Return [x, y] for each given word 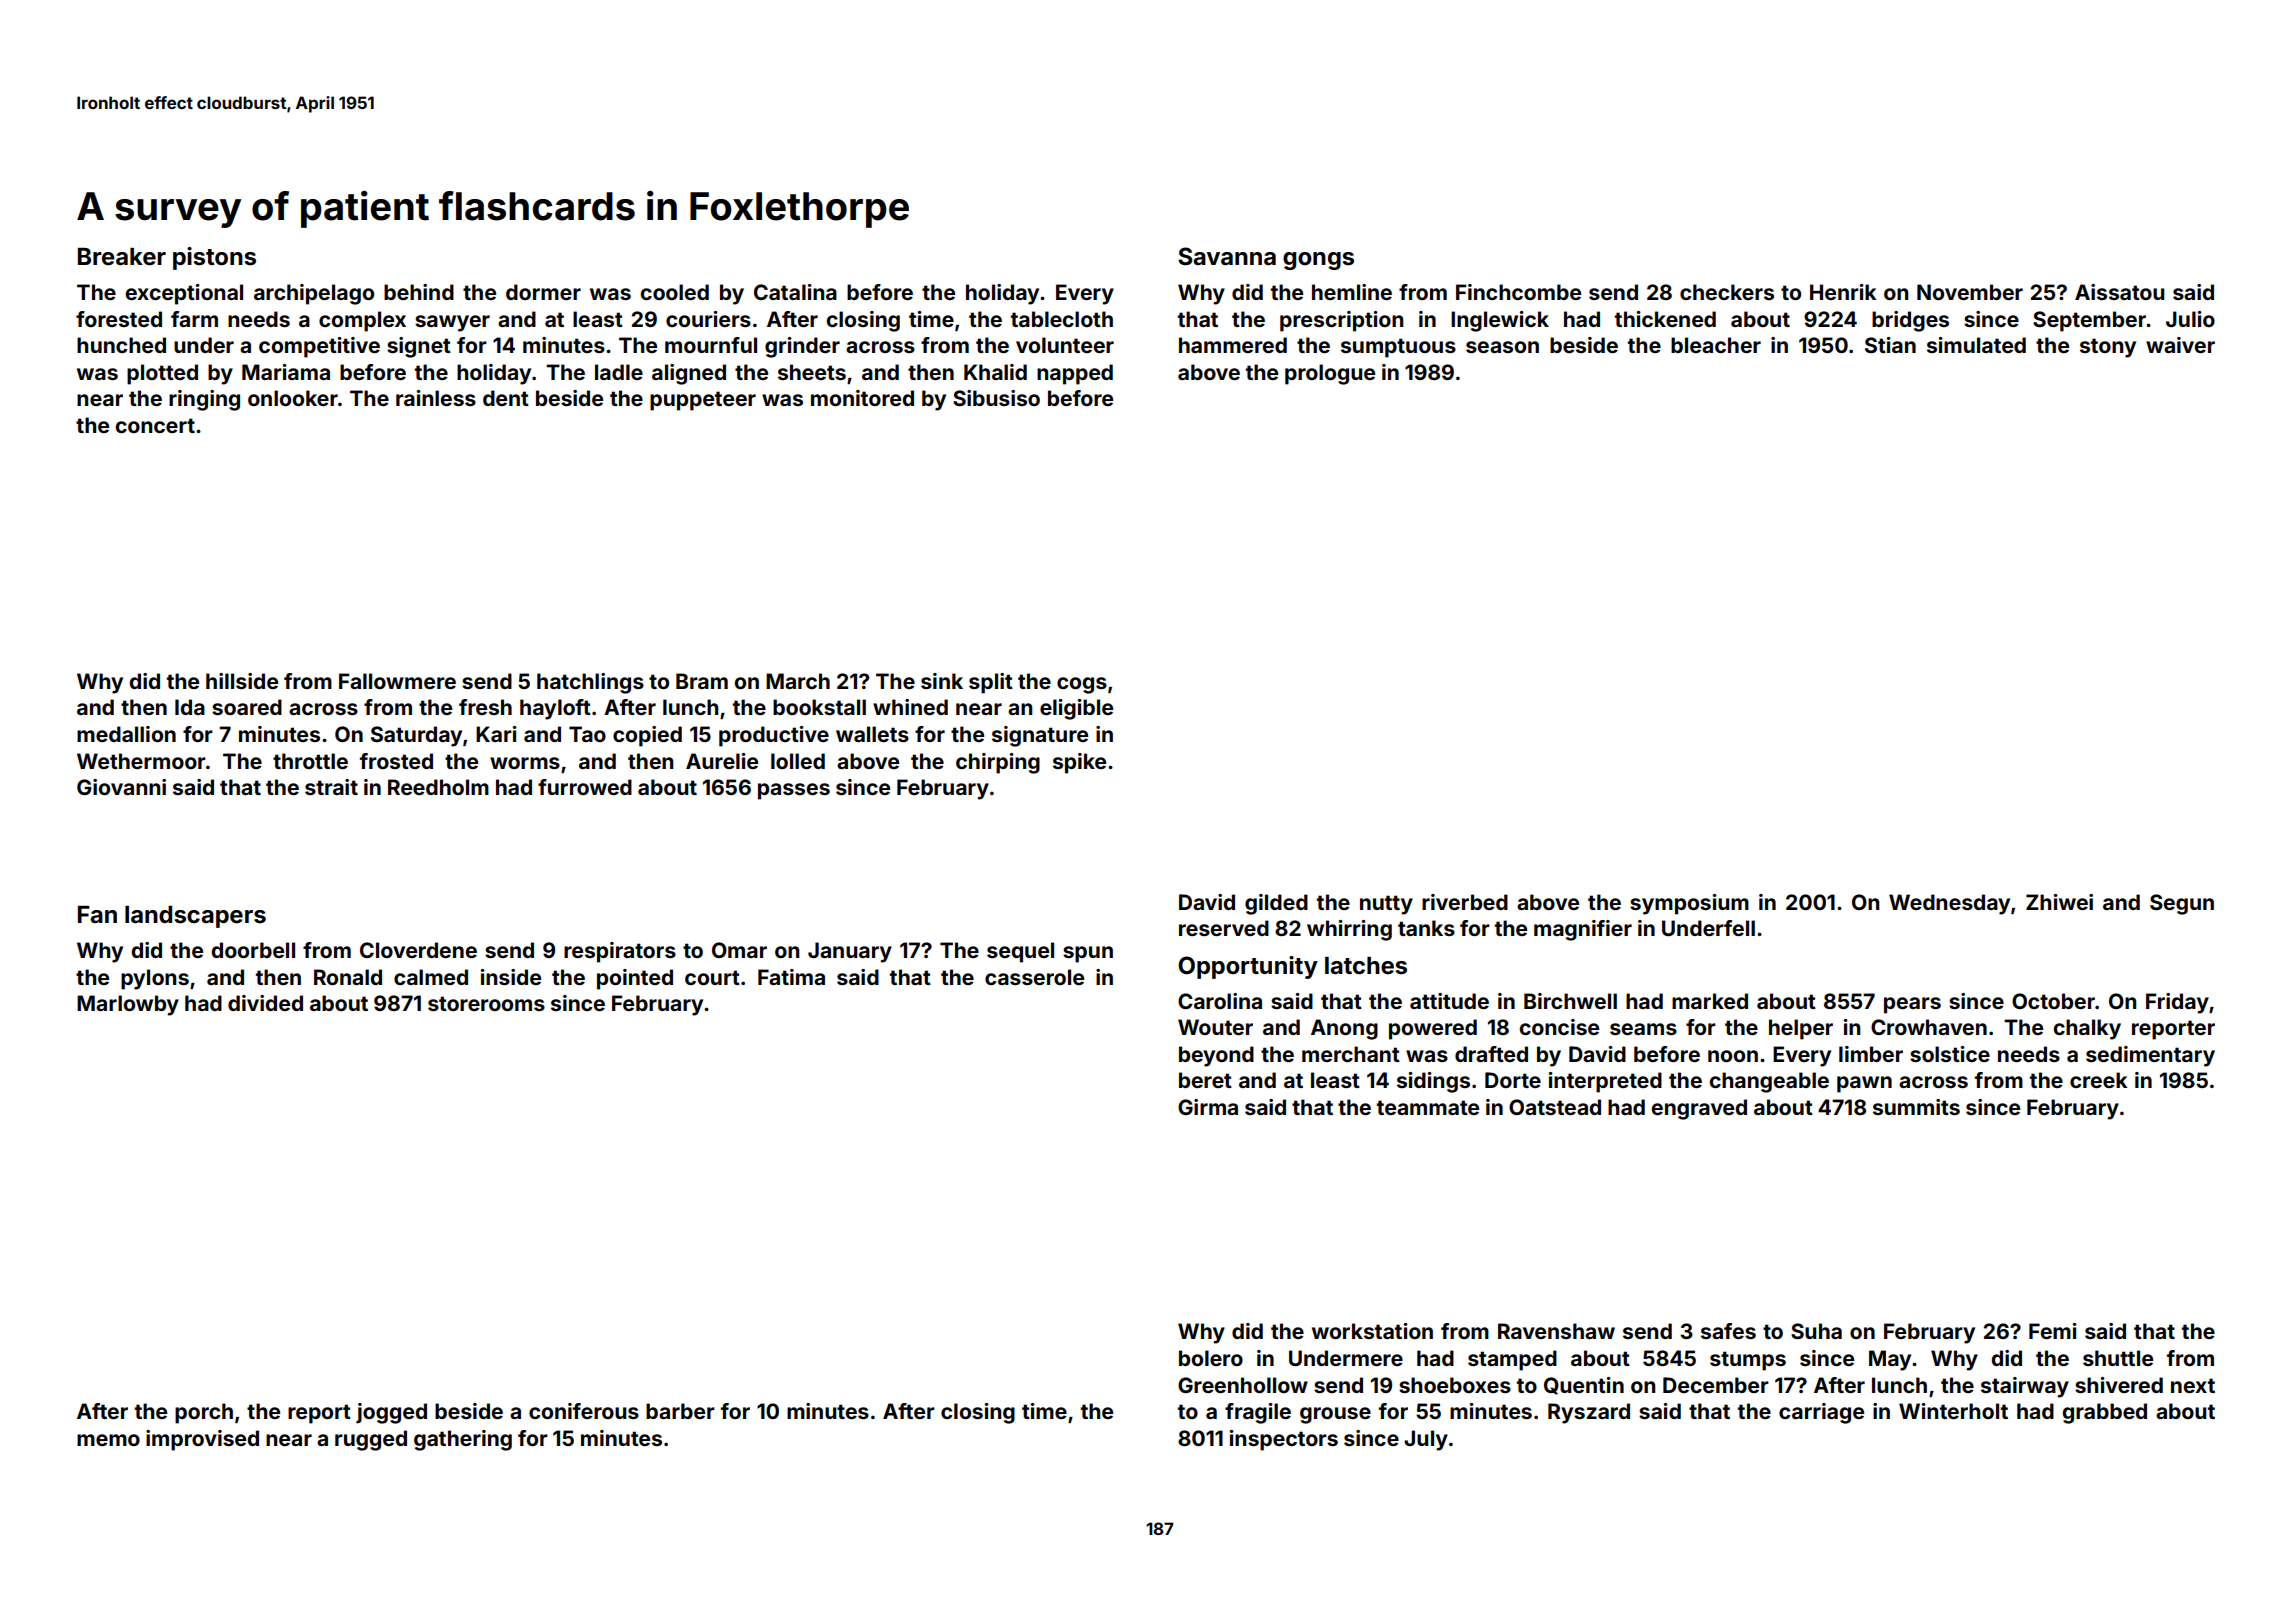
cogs [1082, 685]
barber [680, 1411]
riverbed [1465, 902]
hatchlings [590, 683]
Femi [2053, 1331]
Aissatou [2119, 292]
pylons [155, 979]
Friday [2177, 1003]
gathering [463, 1440]
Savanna [1227, 256]
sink [942, 681]
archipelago [314, 294]
